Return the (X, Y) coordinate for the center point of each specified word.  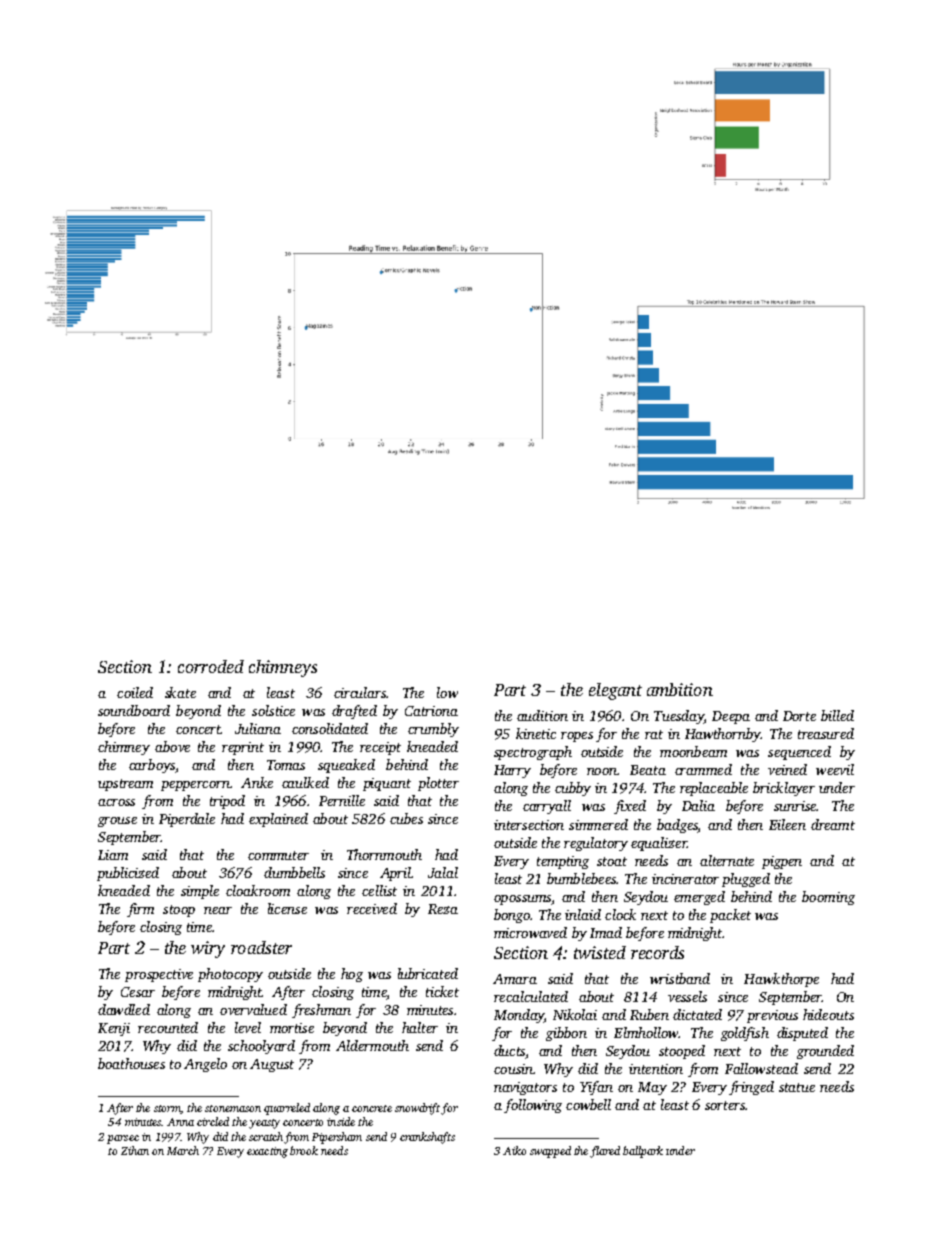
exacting (267, 1152)
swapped (550, 1152)
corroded (211, 666)
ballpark (643, 1152)
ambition (680, 689)
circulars (360, 692)
